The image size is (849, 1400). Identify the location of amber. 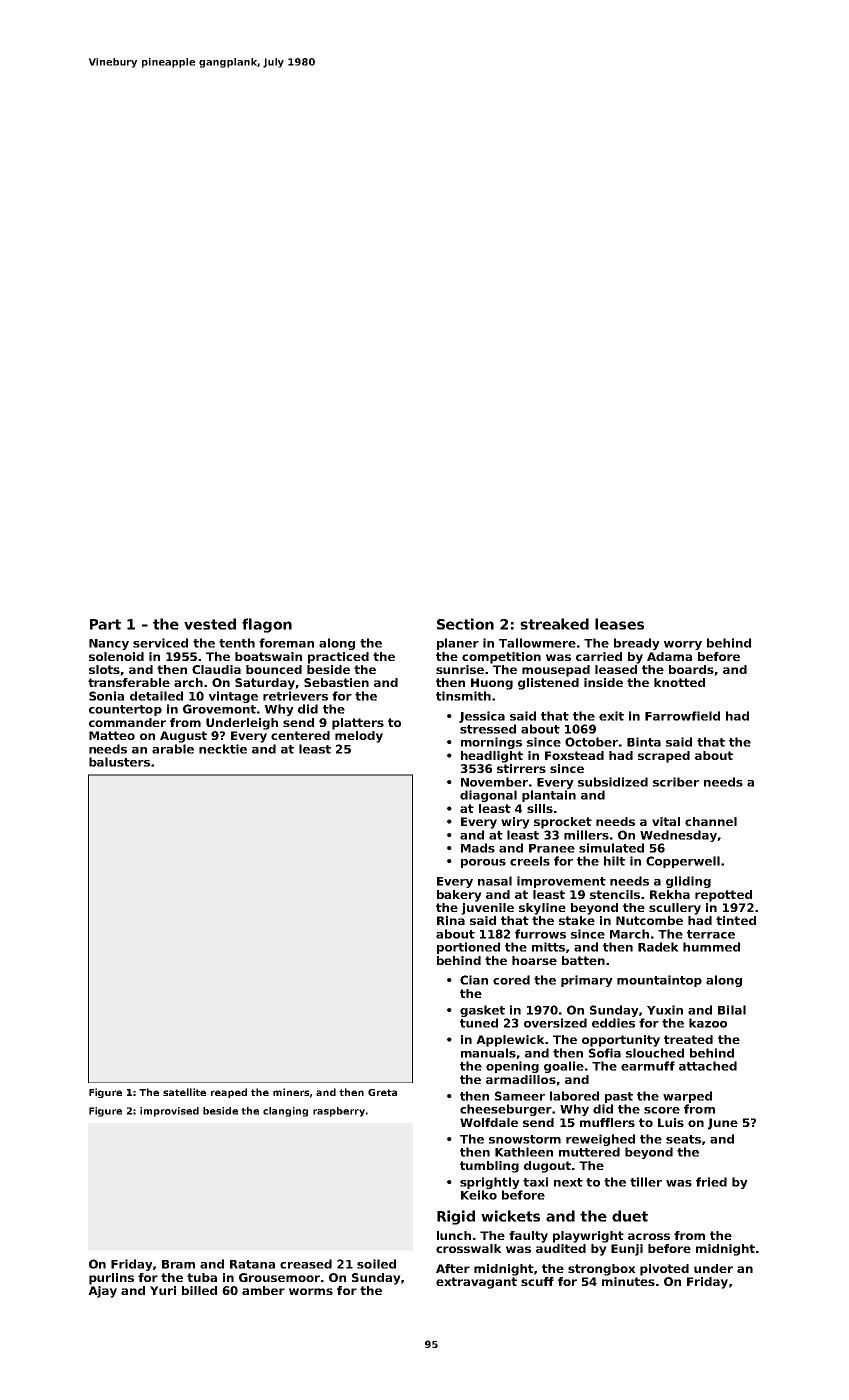
(263, 1290).
